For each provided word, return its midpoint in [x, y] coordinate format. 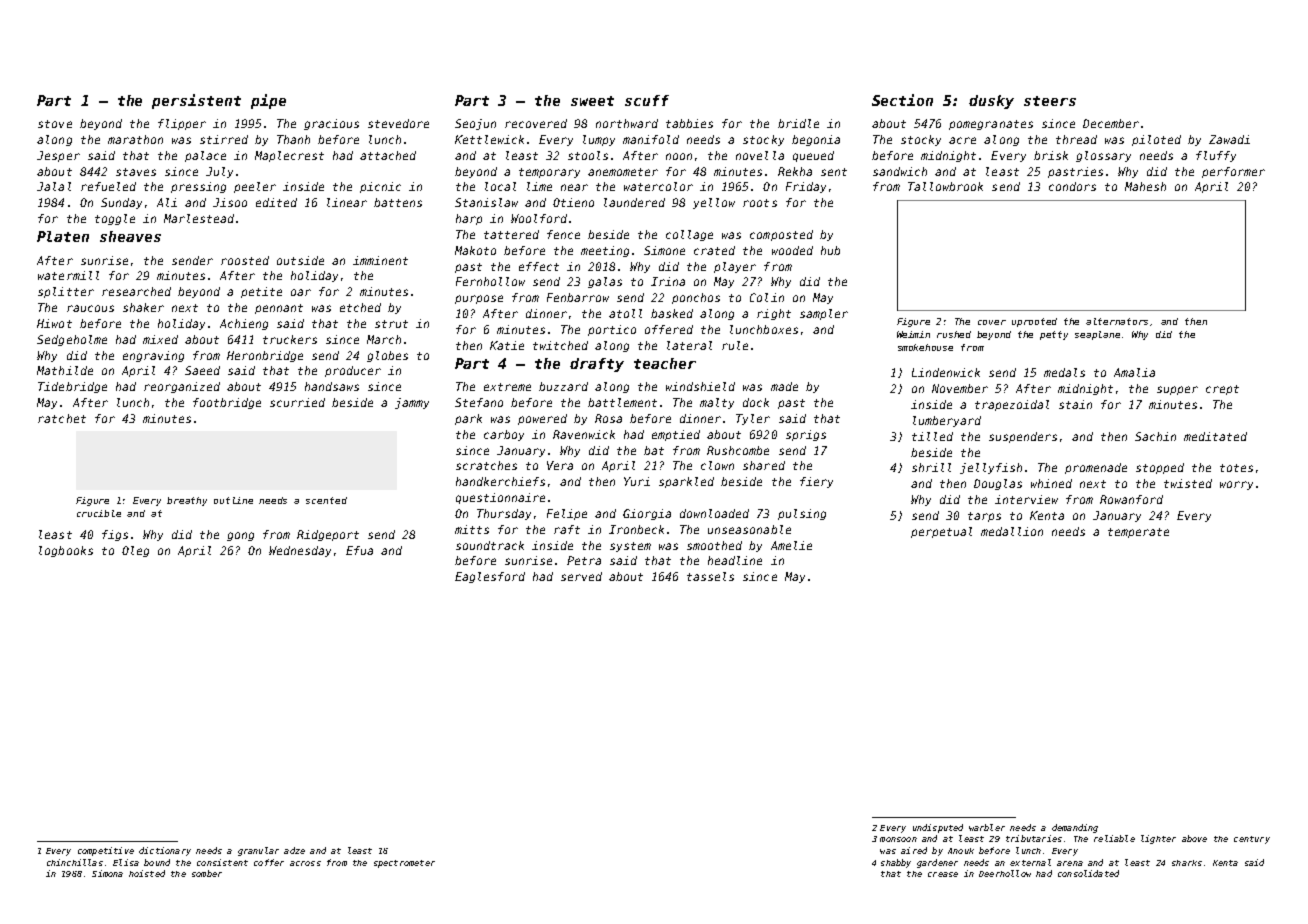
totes [1236, 468]
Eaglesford [490, 577]
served [581, 576]
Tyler [753, 419]
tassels [710, 576]
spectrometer [404, 864]
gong [240, 536]
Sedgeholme [72, 340]
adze [294, 850]
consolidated [1088, 873]
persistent [196, 101]
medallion [1012, 531]
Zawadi [1229, 139]
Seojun [475, 124]
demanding [1075, 828]
